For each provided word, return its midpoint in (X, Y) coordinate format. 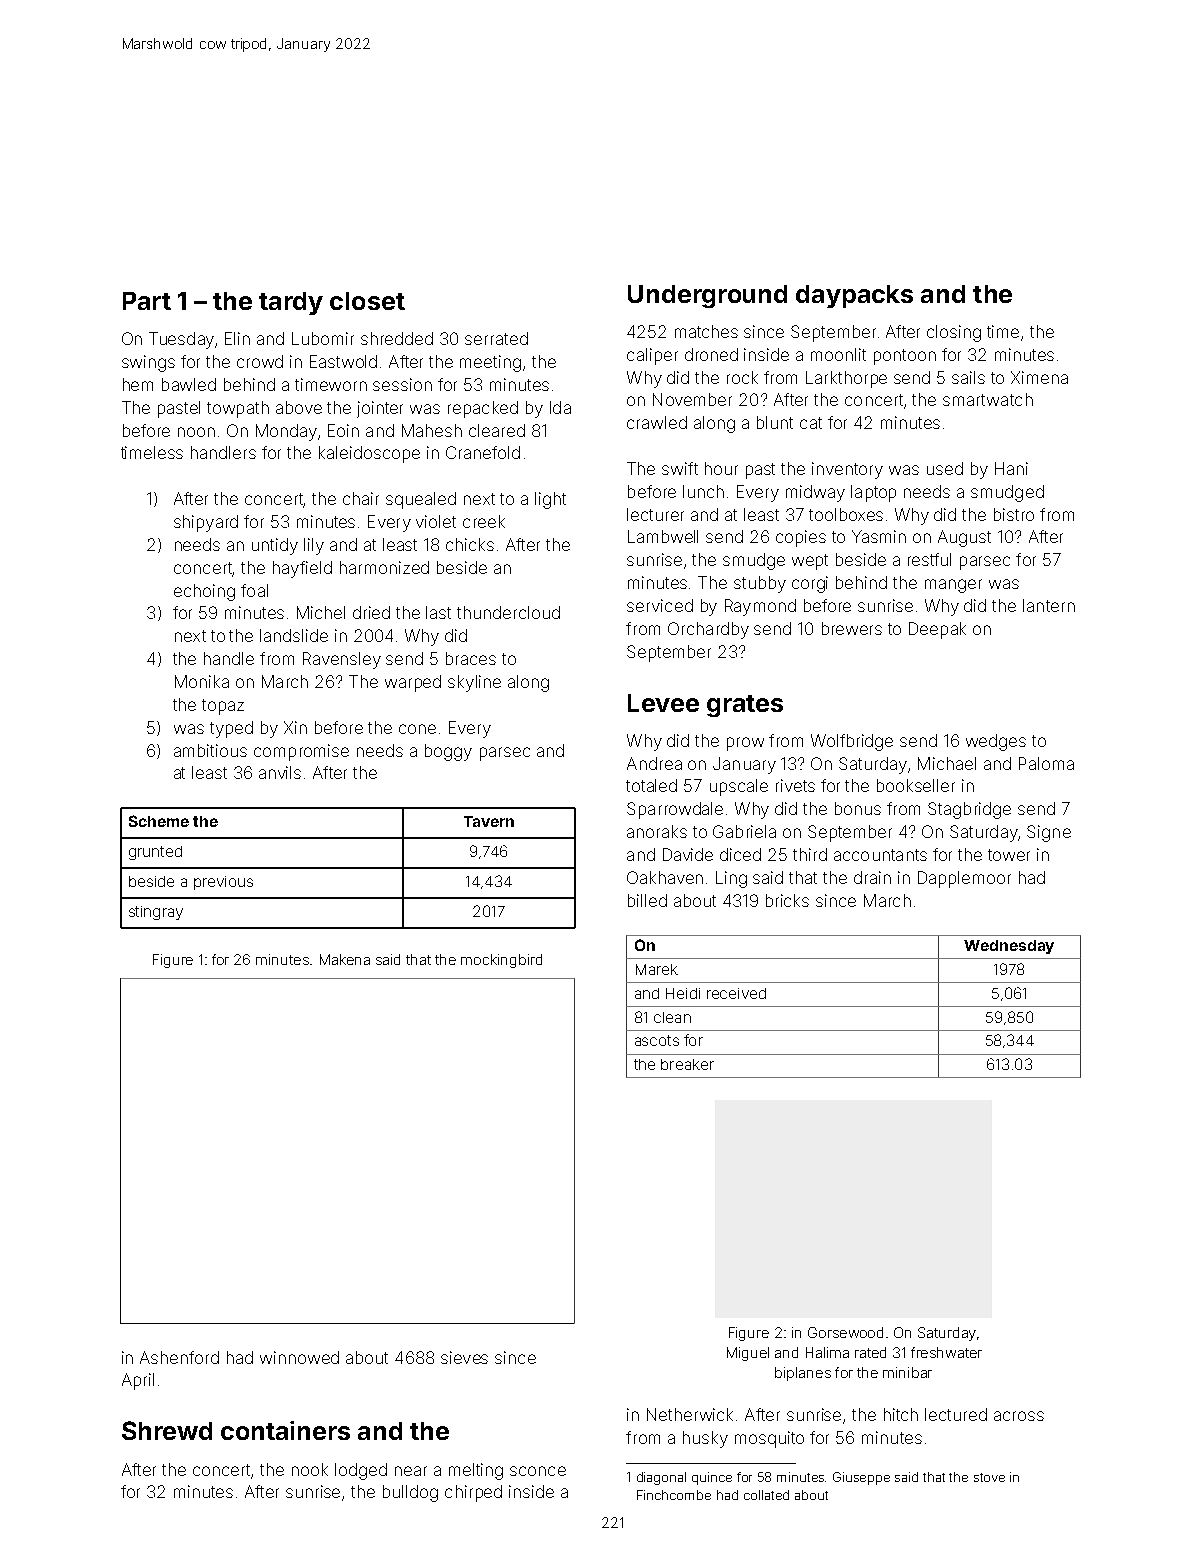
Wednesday (1009, 947)
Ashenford (179, 1357)
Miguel (748, 1354)
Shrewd (167, 1430)
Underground (707, 296)
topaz (223, 707)
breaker (687, 1064)
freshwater (946, 1352)
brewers (852, 628)
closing (954, 333)
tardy (291, 303)
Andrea (654, 763)
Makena (345, 959)
